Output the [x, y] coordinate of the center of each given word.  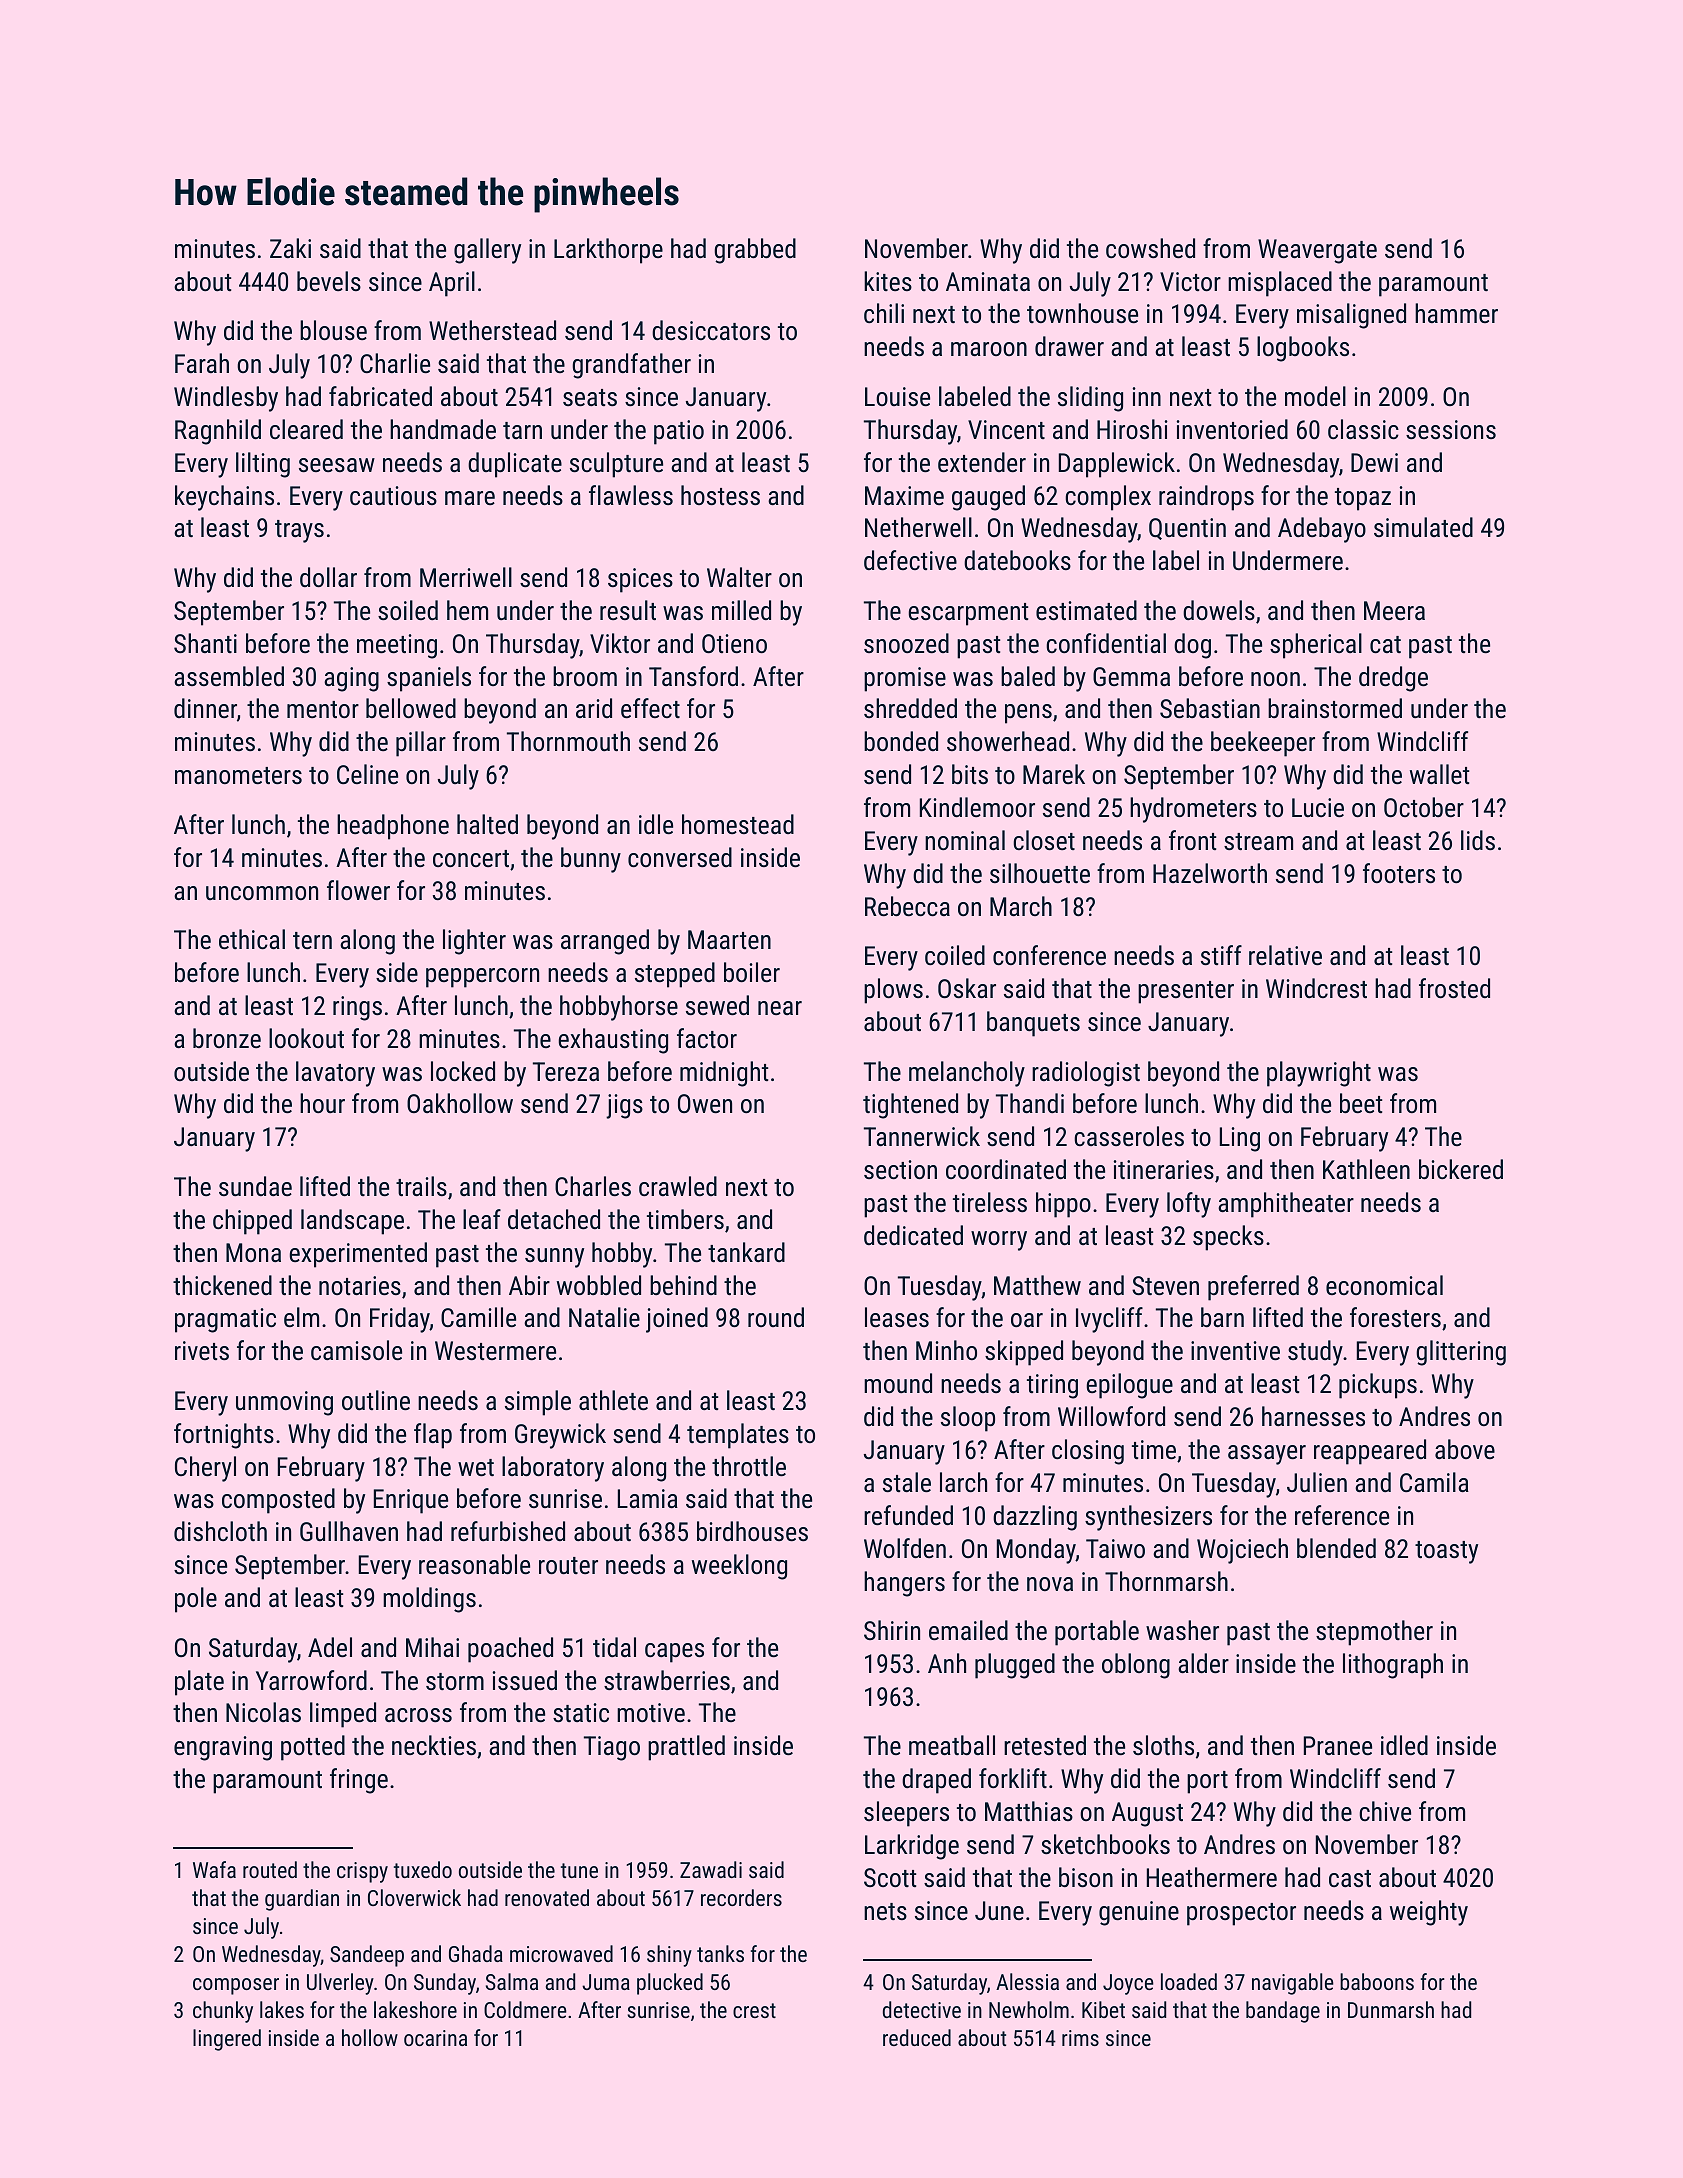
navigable [1293, 1984]
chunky [223, 2012]
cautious [393, 495]
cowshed [1150, 248]
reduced [917, 2037]
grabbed [755, 251]
